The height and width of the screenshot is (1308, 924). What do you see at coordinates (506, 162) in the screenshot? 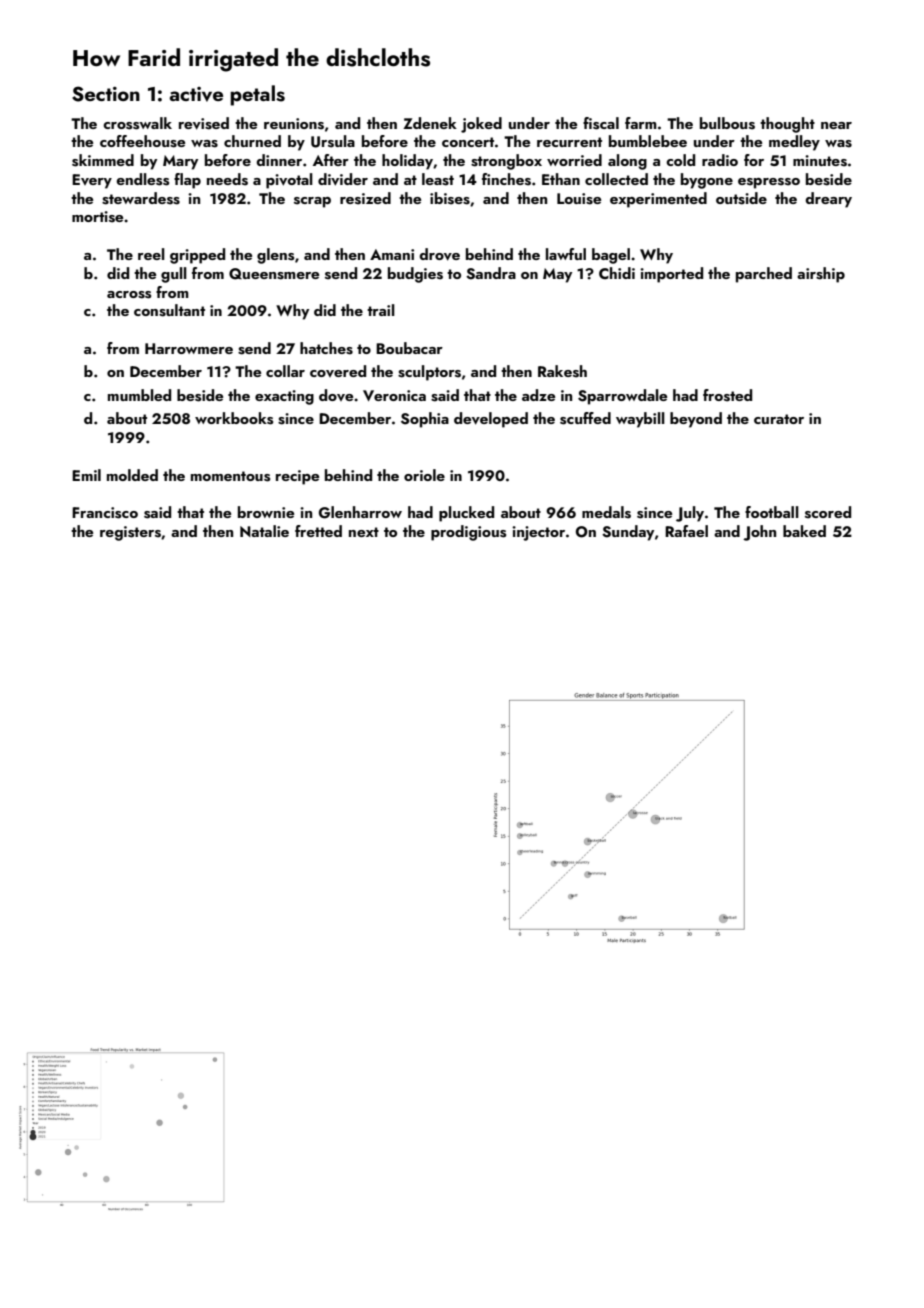
I see `strongbox` at bounding box center [506, 162].
